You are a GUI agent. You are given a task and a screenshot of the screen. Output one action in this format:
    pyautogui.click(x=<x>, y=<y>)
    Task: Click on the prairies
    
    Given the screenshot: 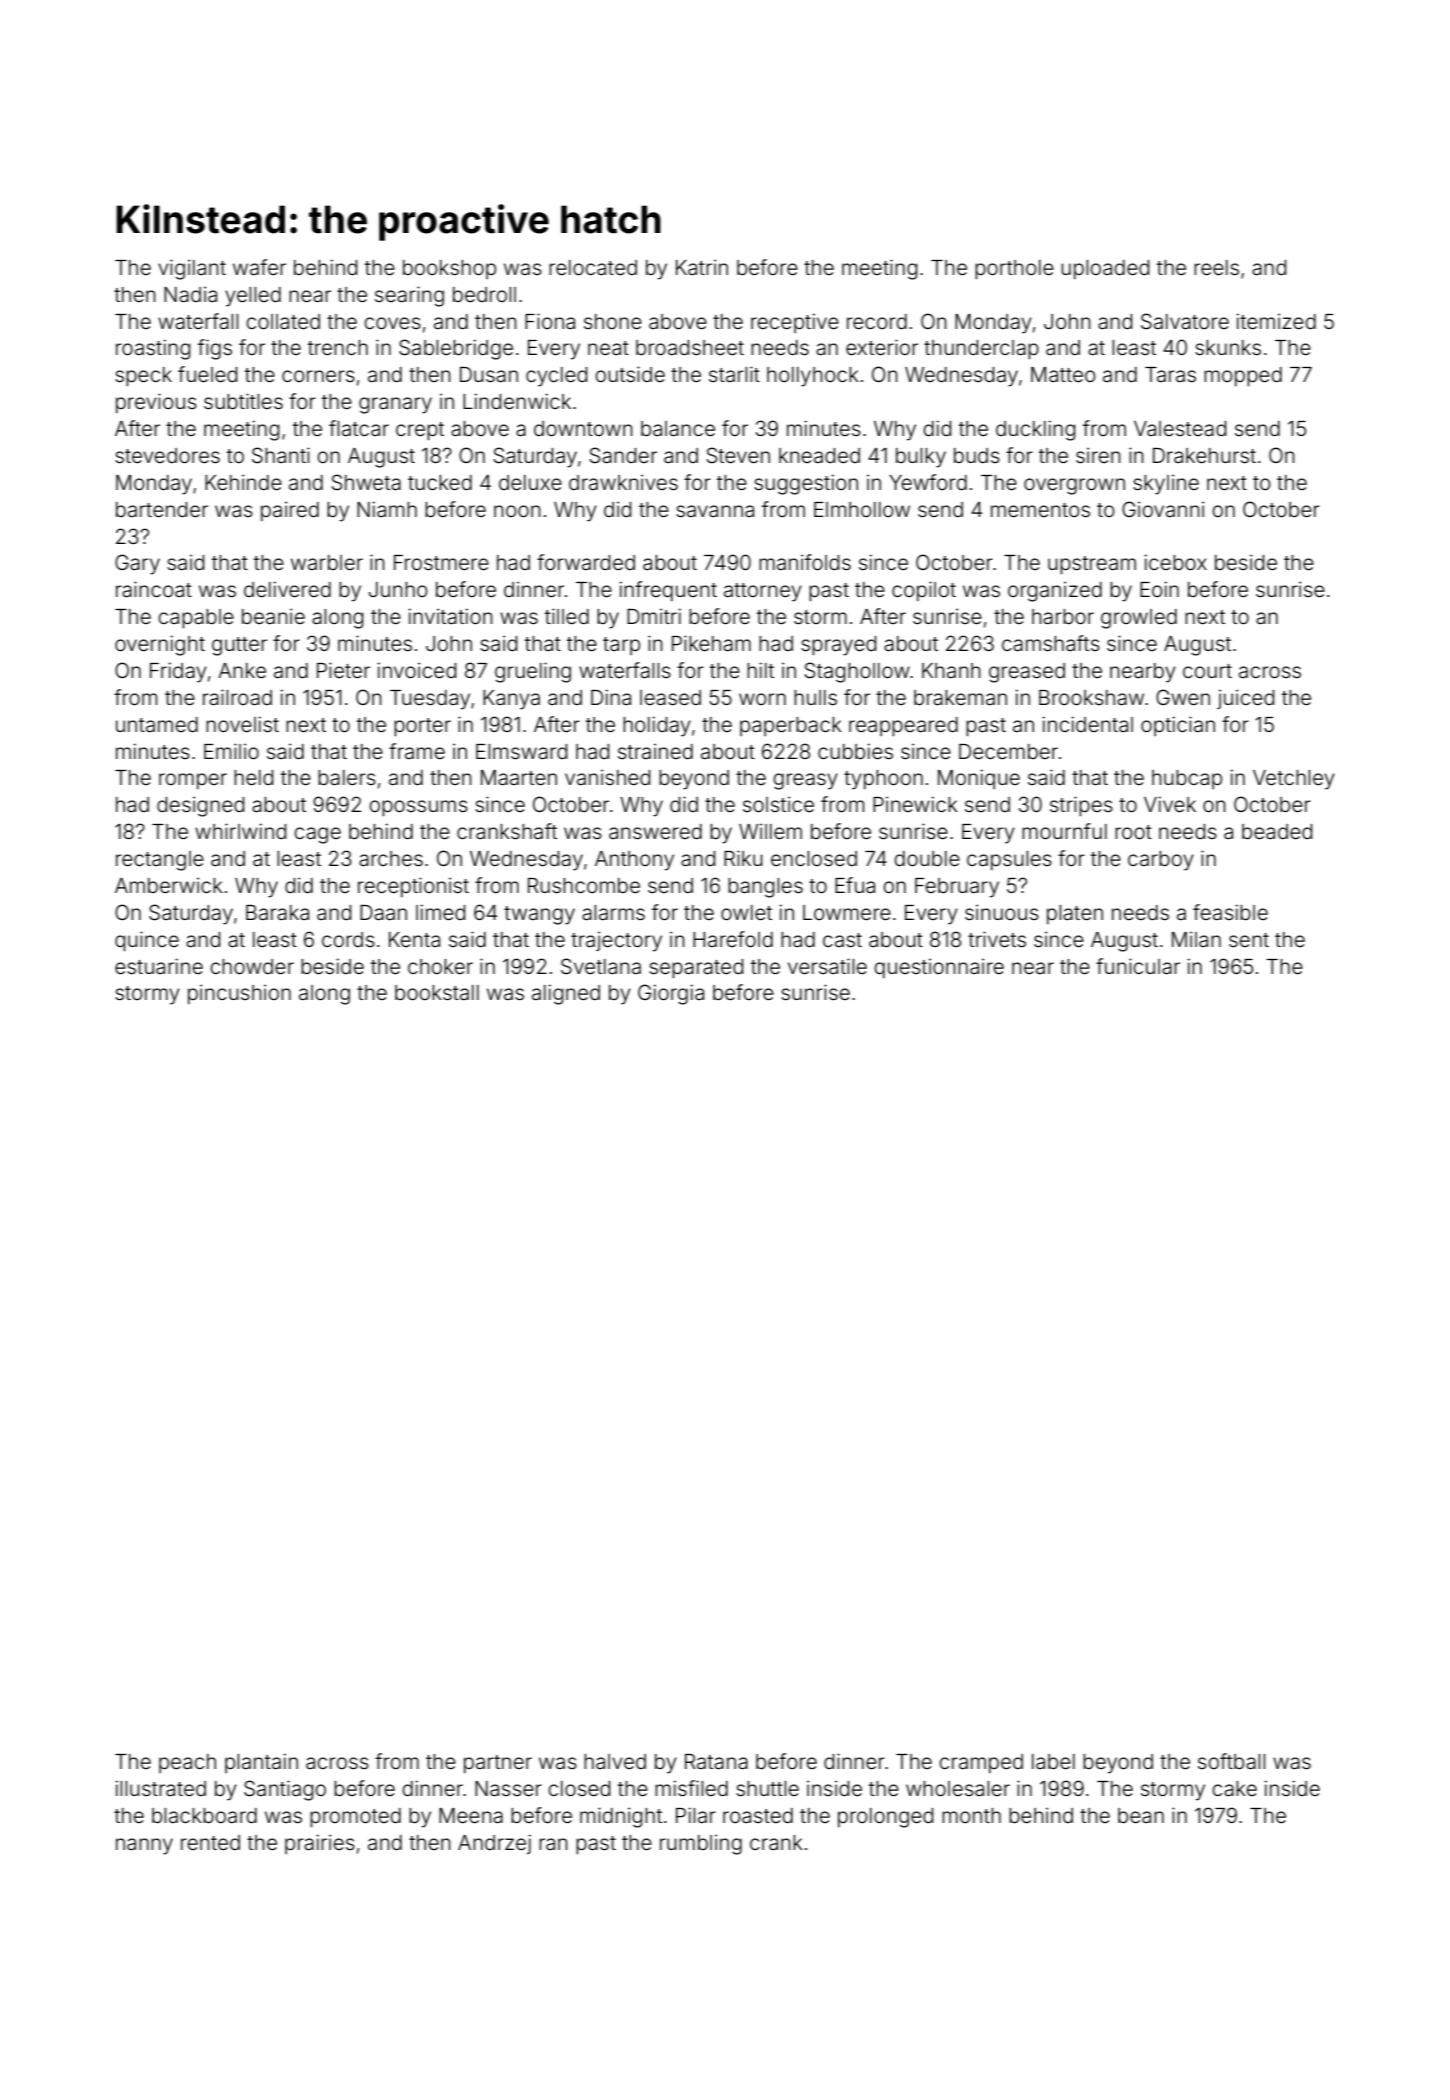 What is the action you would take?
    pyautogui.click(x=320, y=1844)
